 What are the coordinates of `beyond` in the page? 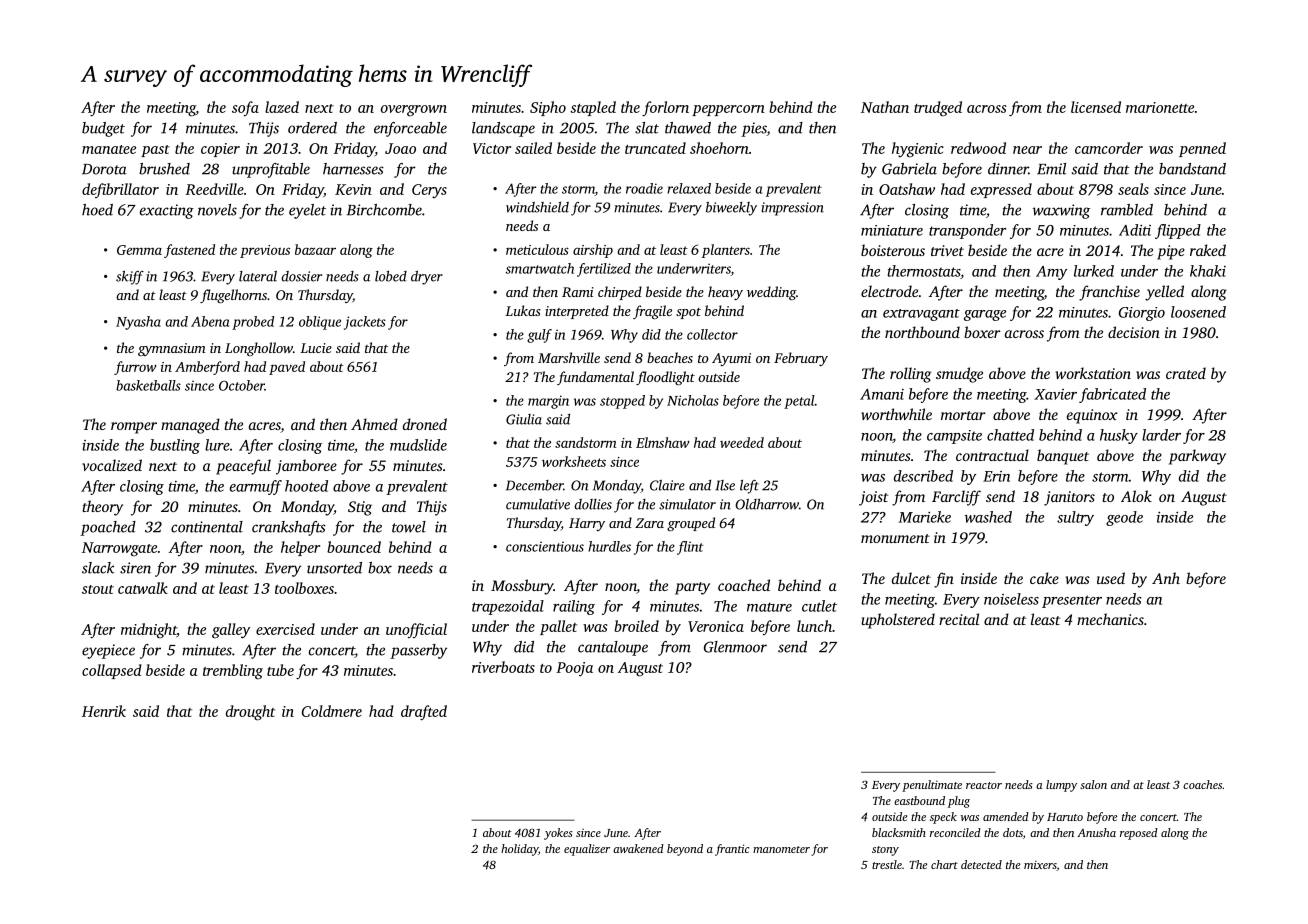 It's located at (685, 850).
